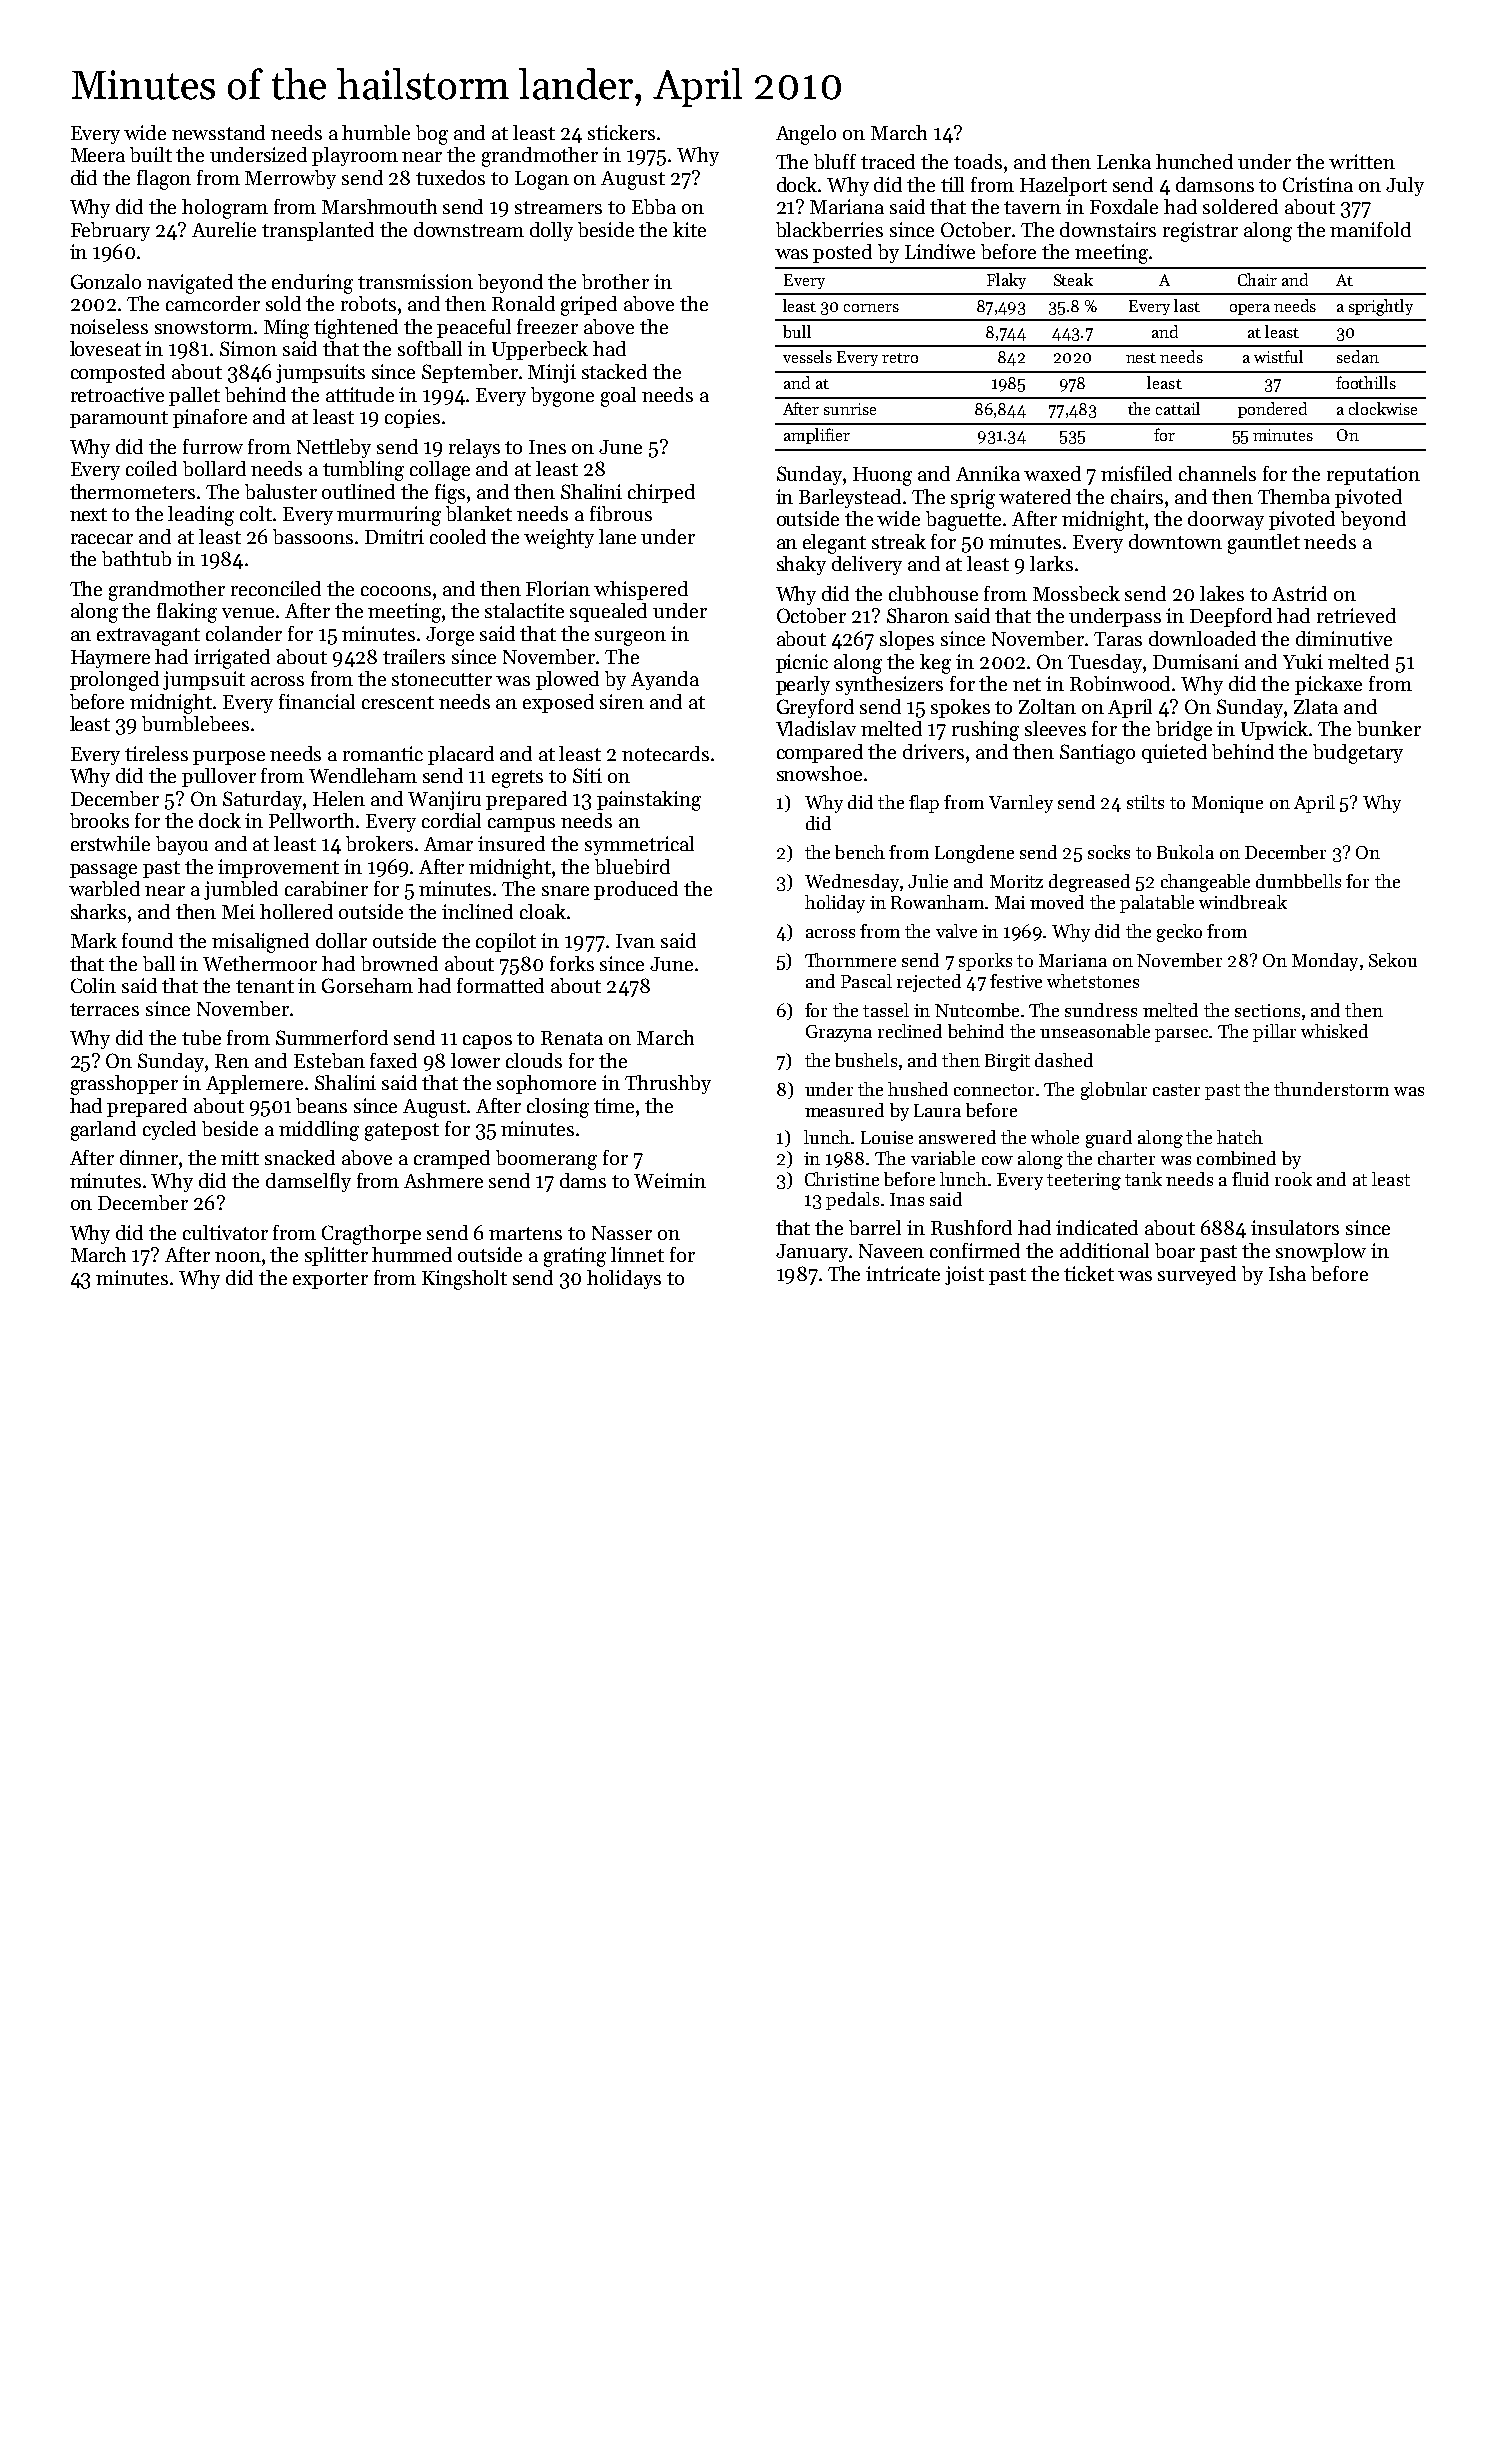 The width and height of the screenshot is (1496, 2464). I want to click on brother, so click(615, 281).
